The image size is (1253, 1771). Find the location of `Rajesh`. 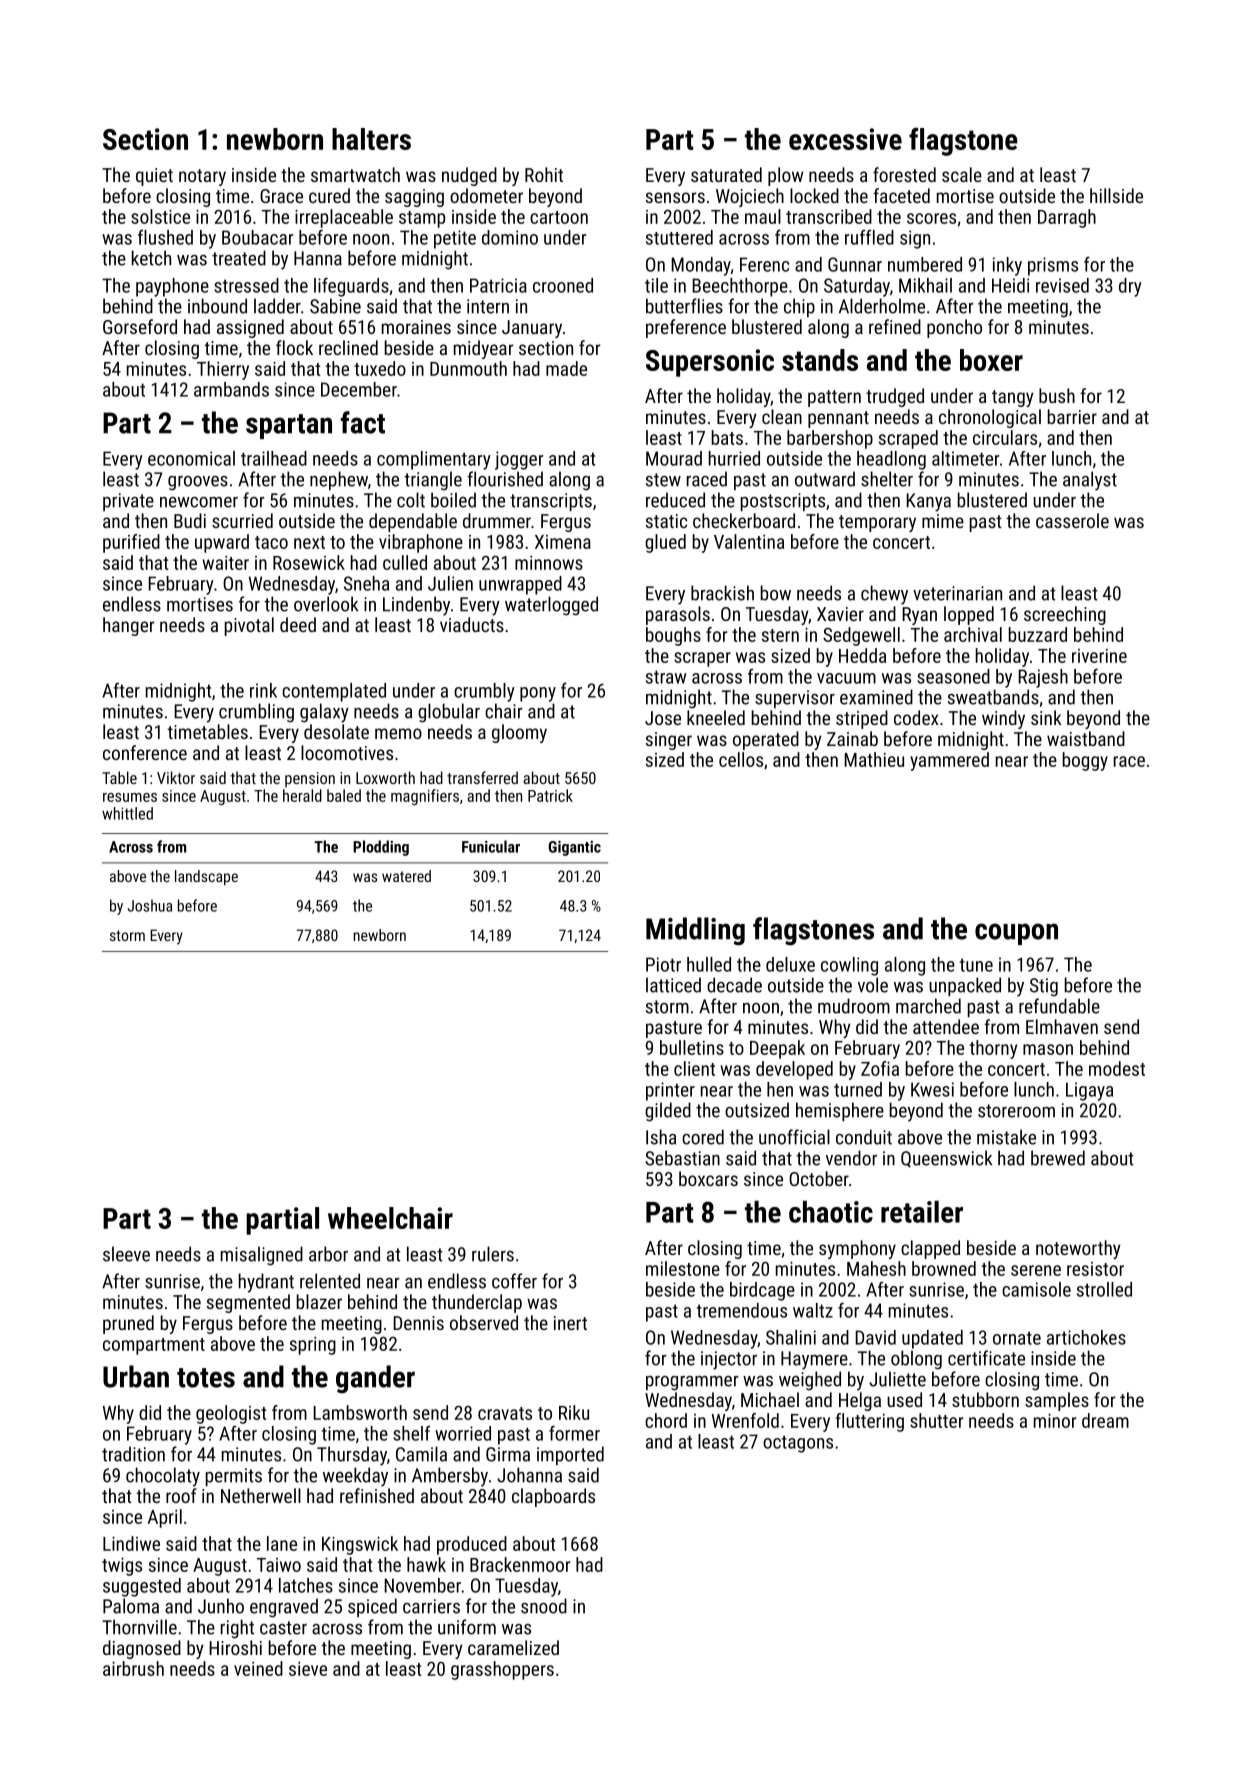

Rajesh is located at coordinates (1043, 678).
